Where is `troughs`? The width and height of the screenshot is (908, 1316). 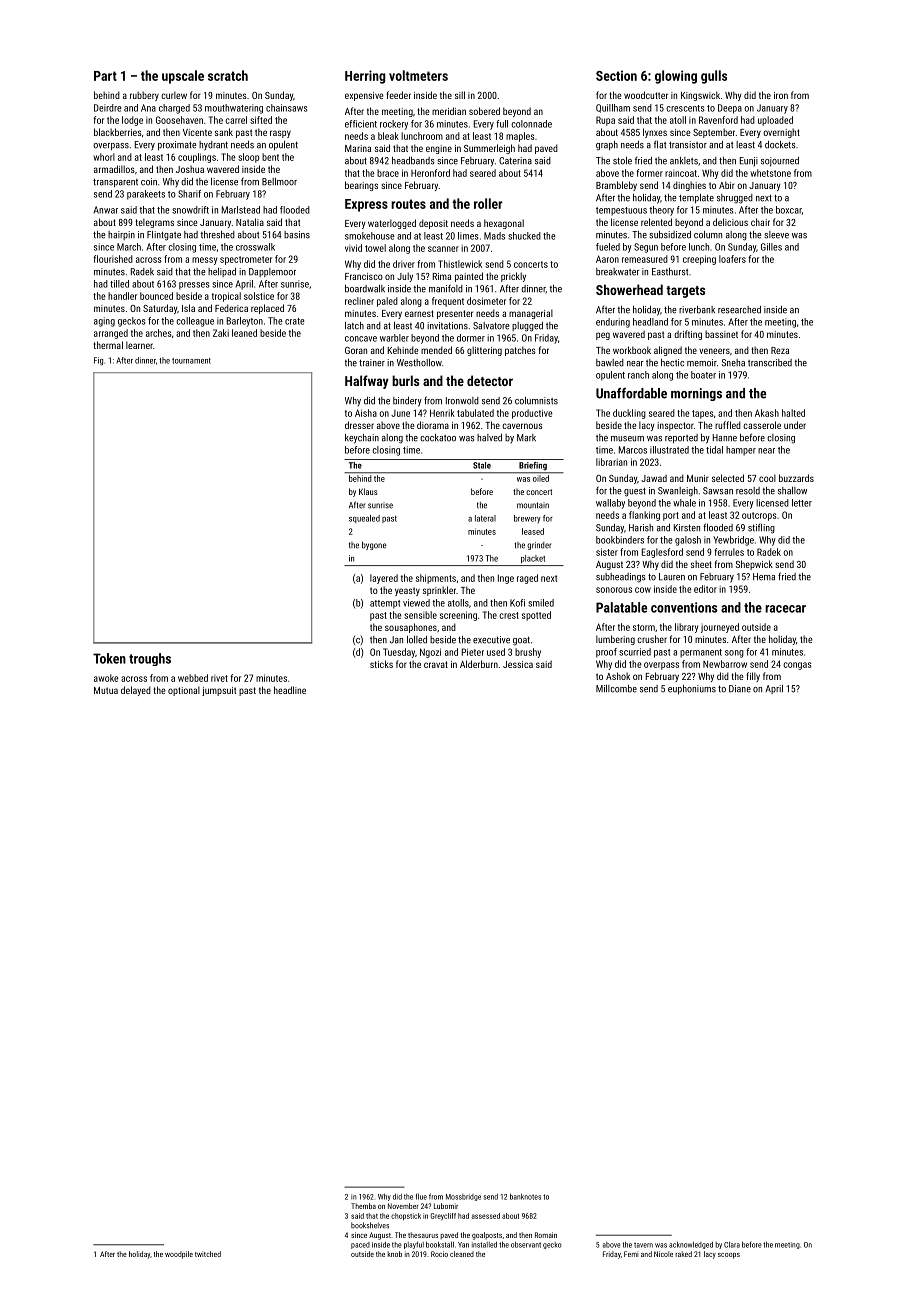
troughs is located at coordinates (150, 659).
